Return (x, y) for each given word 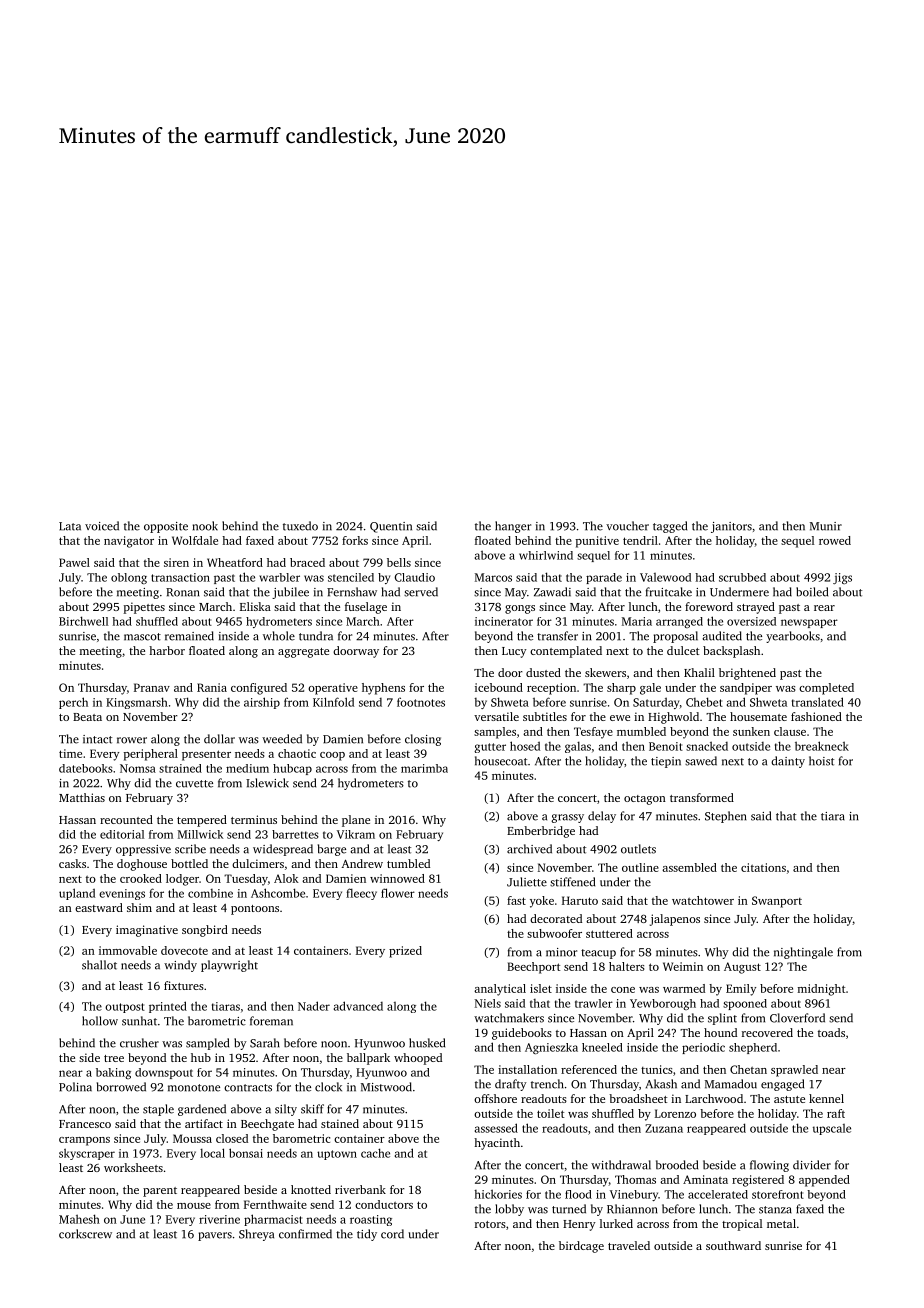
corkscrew (85, 1234)
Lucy (514, 652)
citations (763, 867)
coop (332, 756)
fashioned (816, 716)
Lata (70, 526)
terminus (254, 819)
